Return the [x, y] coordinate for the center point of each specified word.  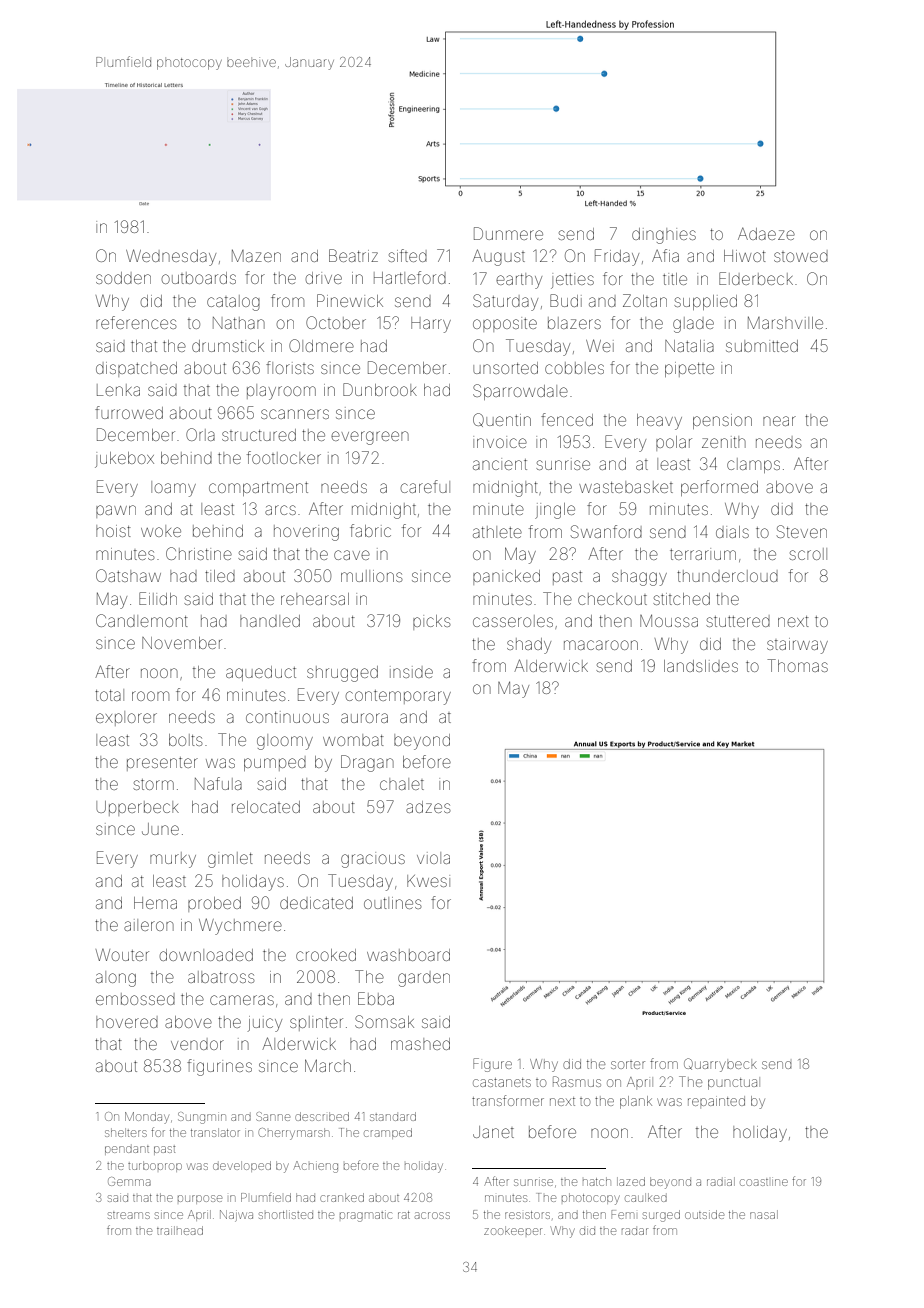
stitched [681, 599]
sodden [123, 278]
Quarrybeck [720, 1065]
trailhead [180, 1230]
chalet [402, 784]
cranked [342, 1197]
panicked [506, 577]
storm [153, 784]
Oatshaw [128, 575]
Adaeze [766, 234]
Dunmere [508, 233]
